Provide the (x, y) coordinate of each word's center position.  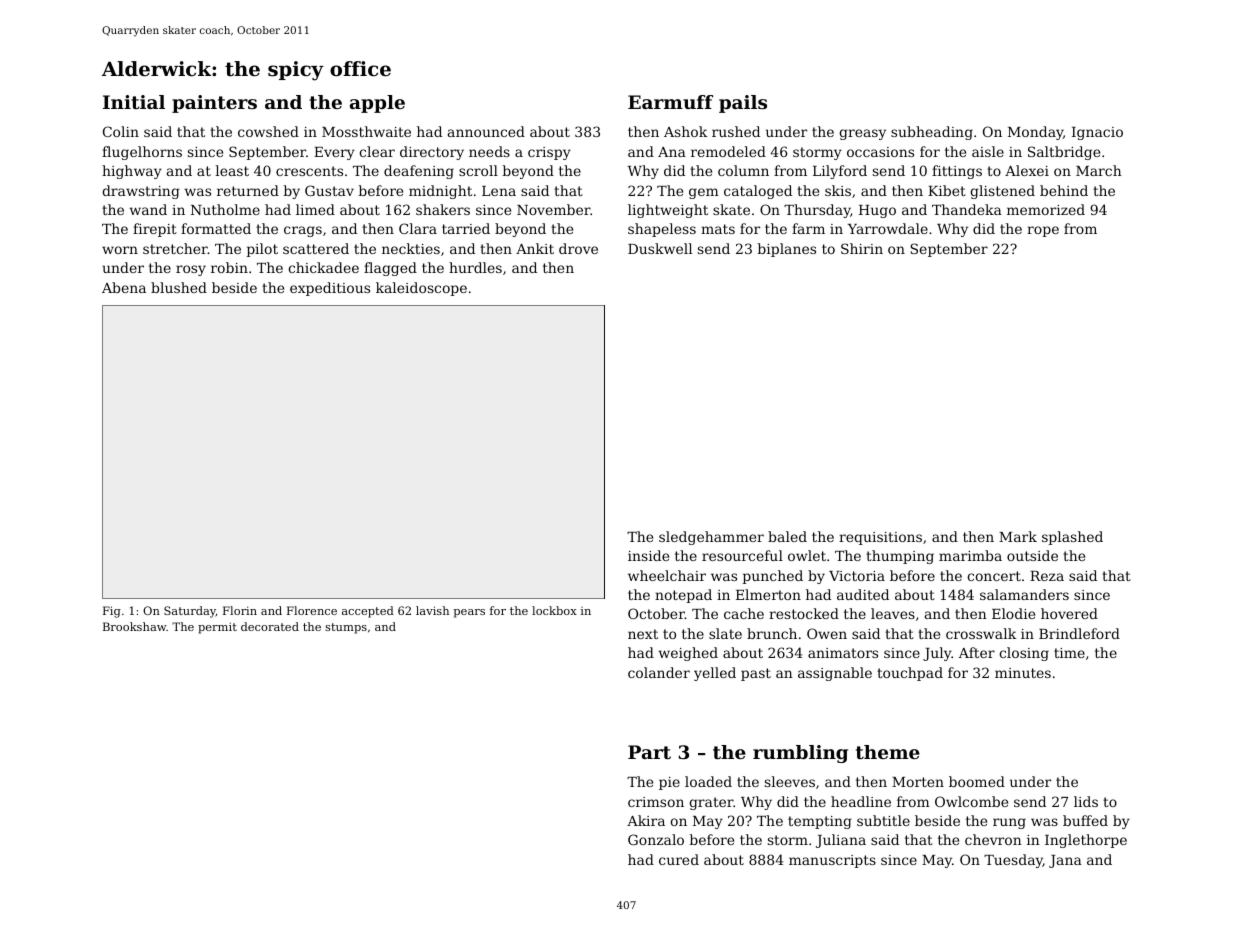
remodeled (728, 151)
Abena (124, 287)
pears (469, 613)
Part (649, 752)
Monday (1035, 133)
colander (659, 672)
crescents (309, 171)
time (1069, 653)
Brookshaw (134, 626)
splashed (1072, 538)
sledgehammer (711, 538)
